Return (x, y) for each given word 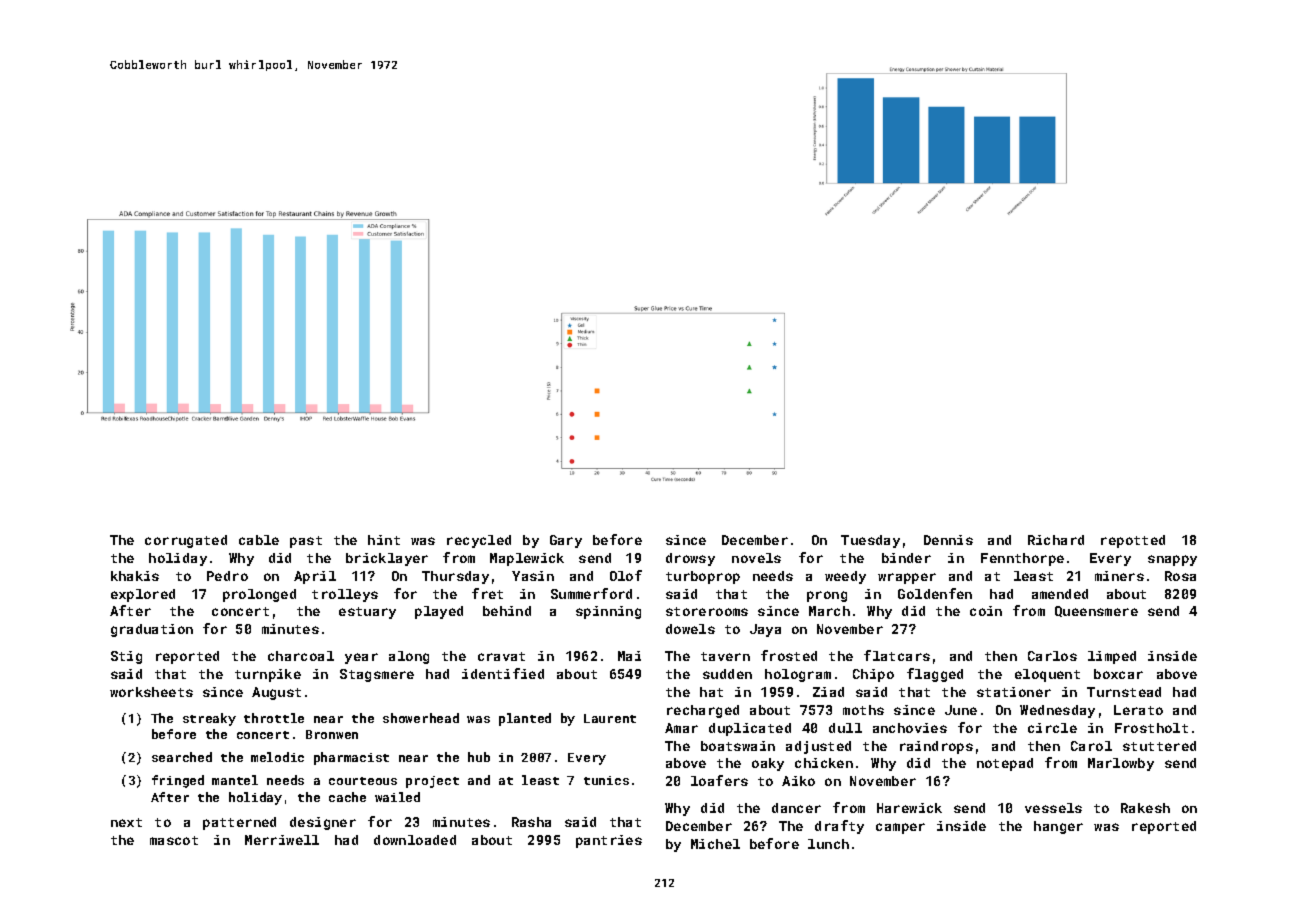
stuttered (1159, 746)
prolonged (259, 595)
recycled (479, 541)
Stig (126, 657)
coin (986, 611)
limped (1112, 657)
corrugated (186, 541)
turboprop (703, 577)
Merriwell (282, 840)
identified (503, 673)
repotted (1133, 541)
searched (182, 757)
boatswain (738, 746)
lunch (828, 844)
